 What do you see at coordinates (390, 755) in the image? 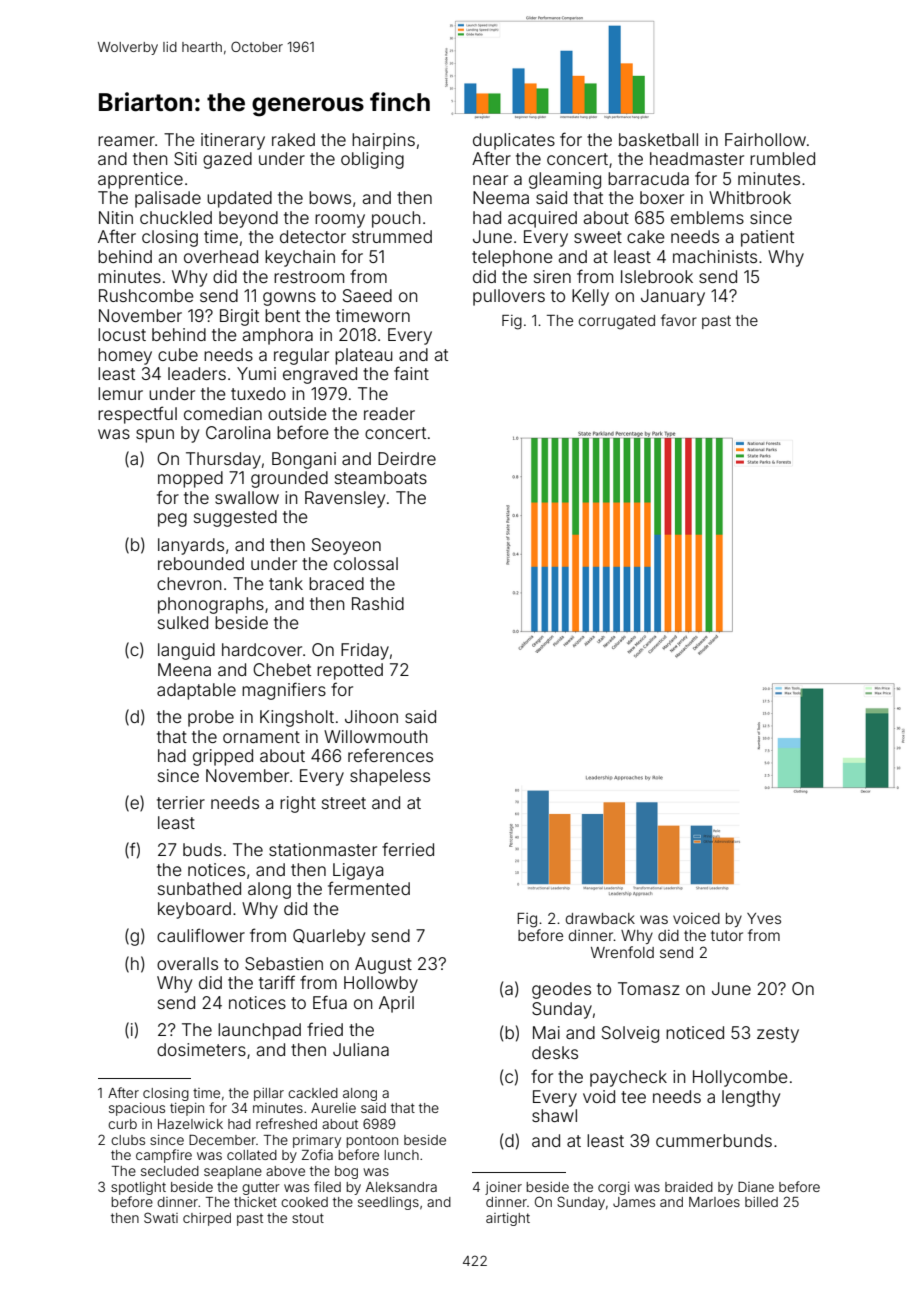
I see `references` at bounding box center [390, 755].
